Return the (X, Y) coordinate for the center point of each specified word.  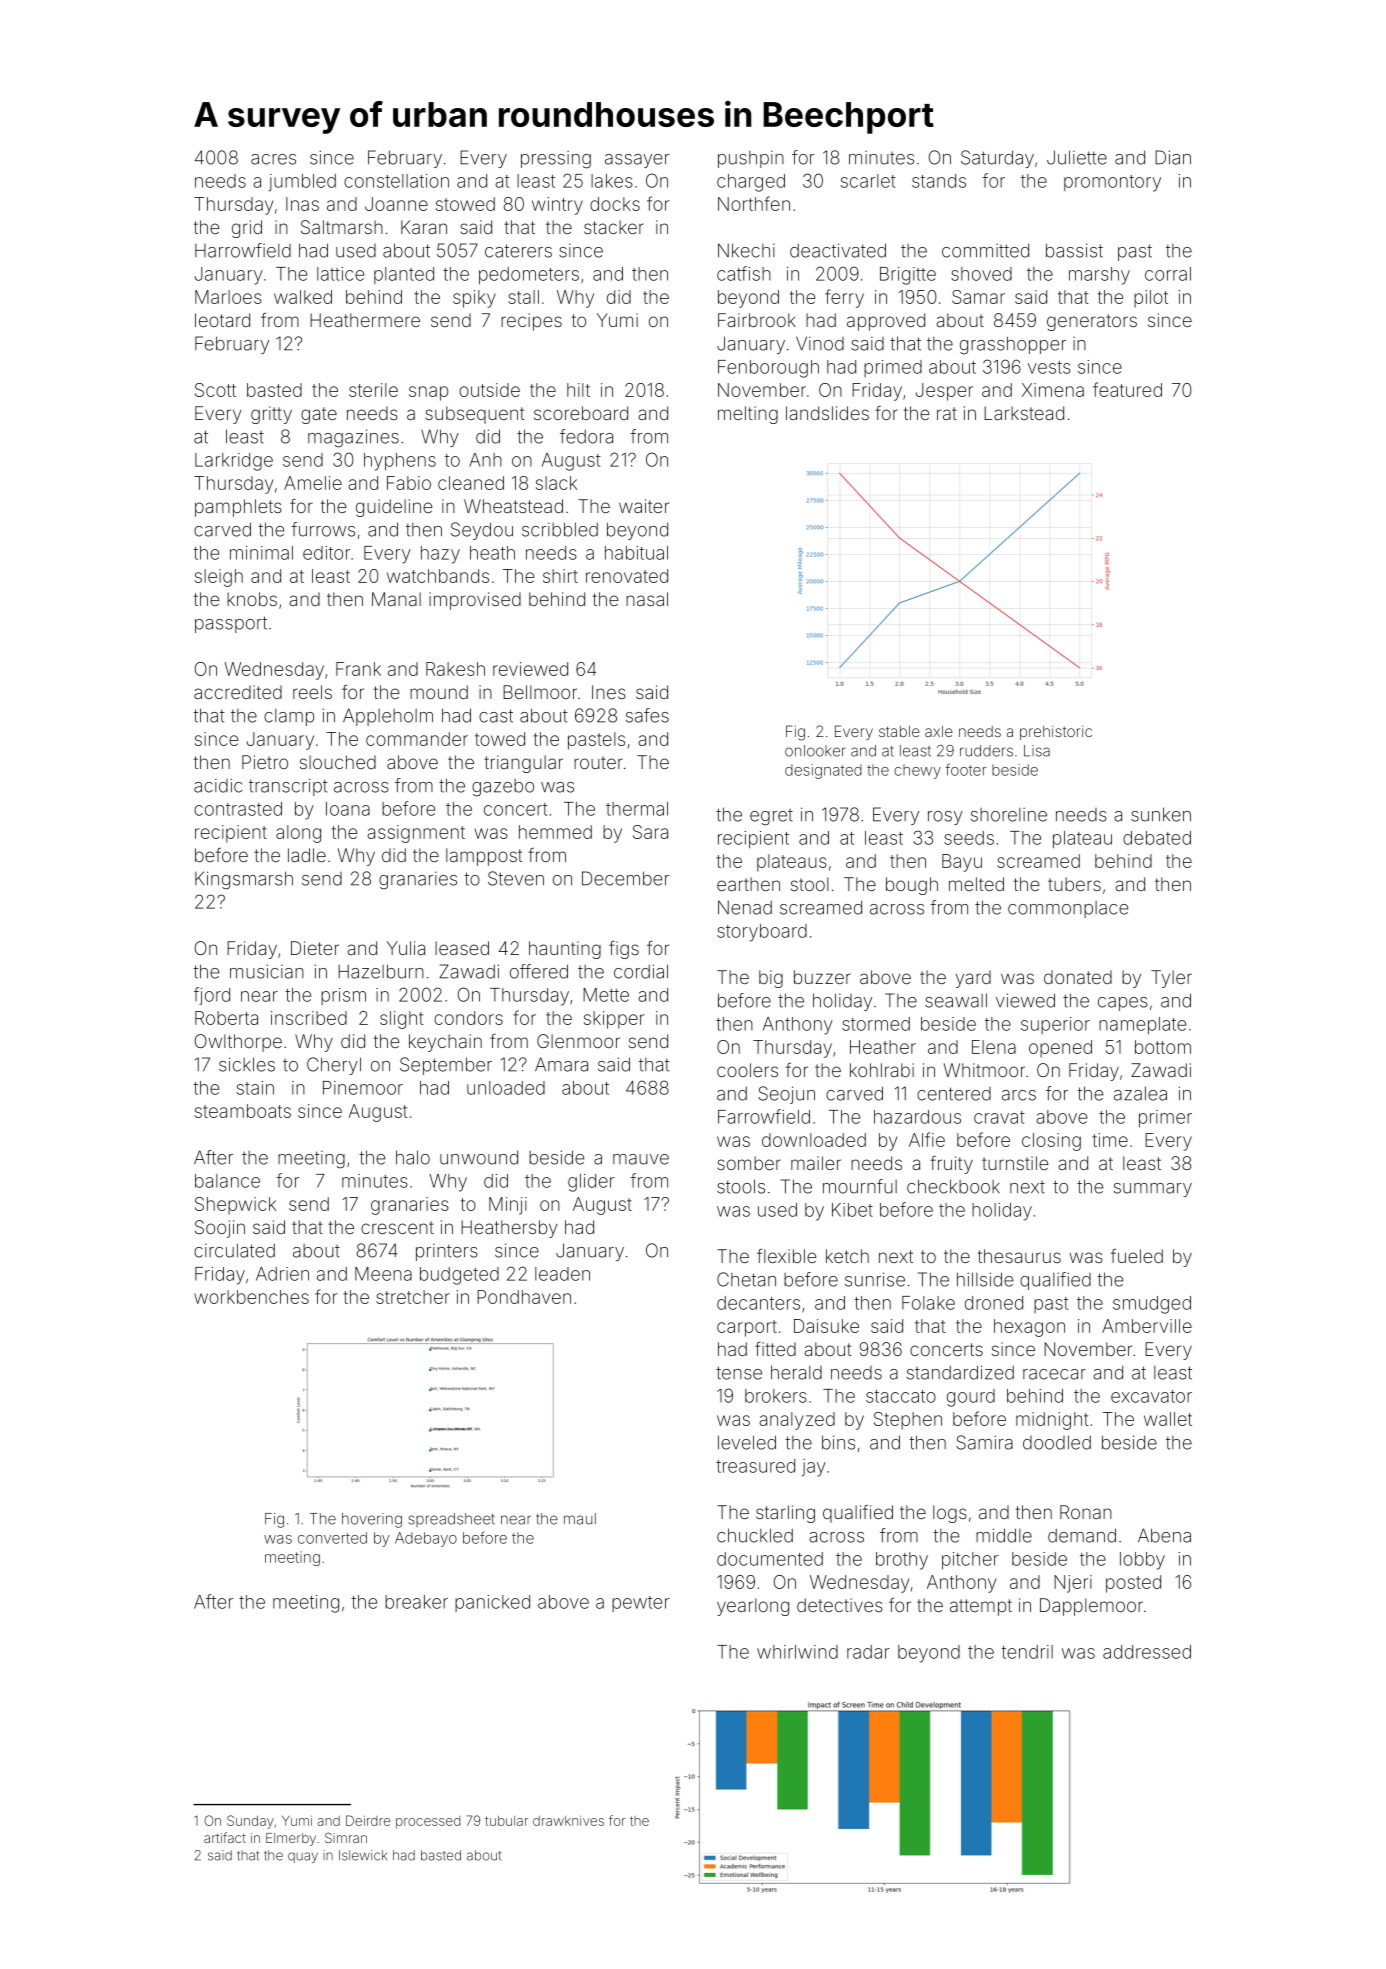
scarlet (868, 181)
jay (814, 1468)
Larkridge (234, 462)
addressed (1147, 1652)
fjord (212, 996)
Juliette (1077, 157)
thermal (637, 809)
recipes (531, 322)
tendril (1027, 1652)
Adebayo (426, 1539)
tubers (1074, 884)
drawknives (568, 1821)
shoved (981, 274)
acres (273, 159)
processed (428, 1822)
